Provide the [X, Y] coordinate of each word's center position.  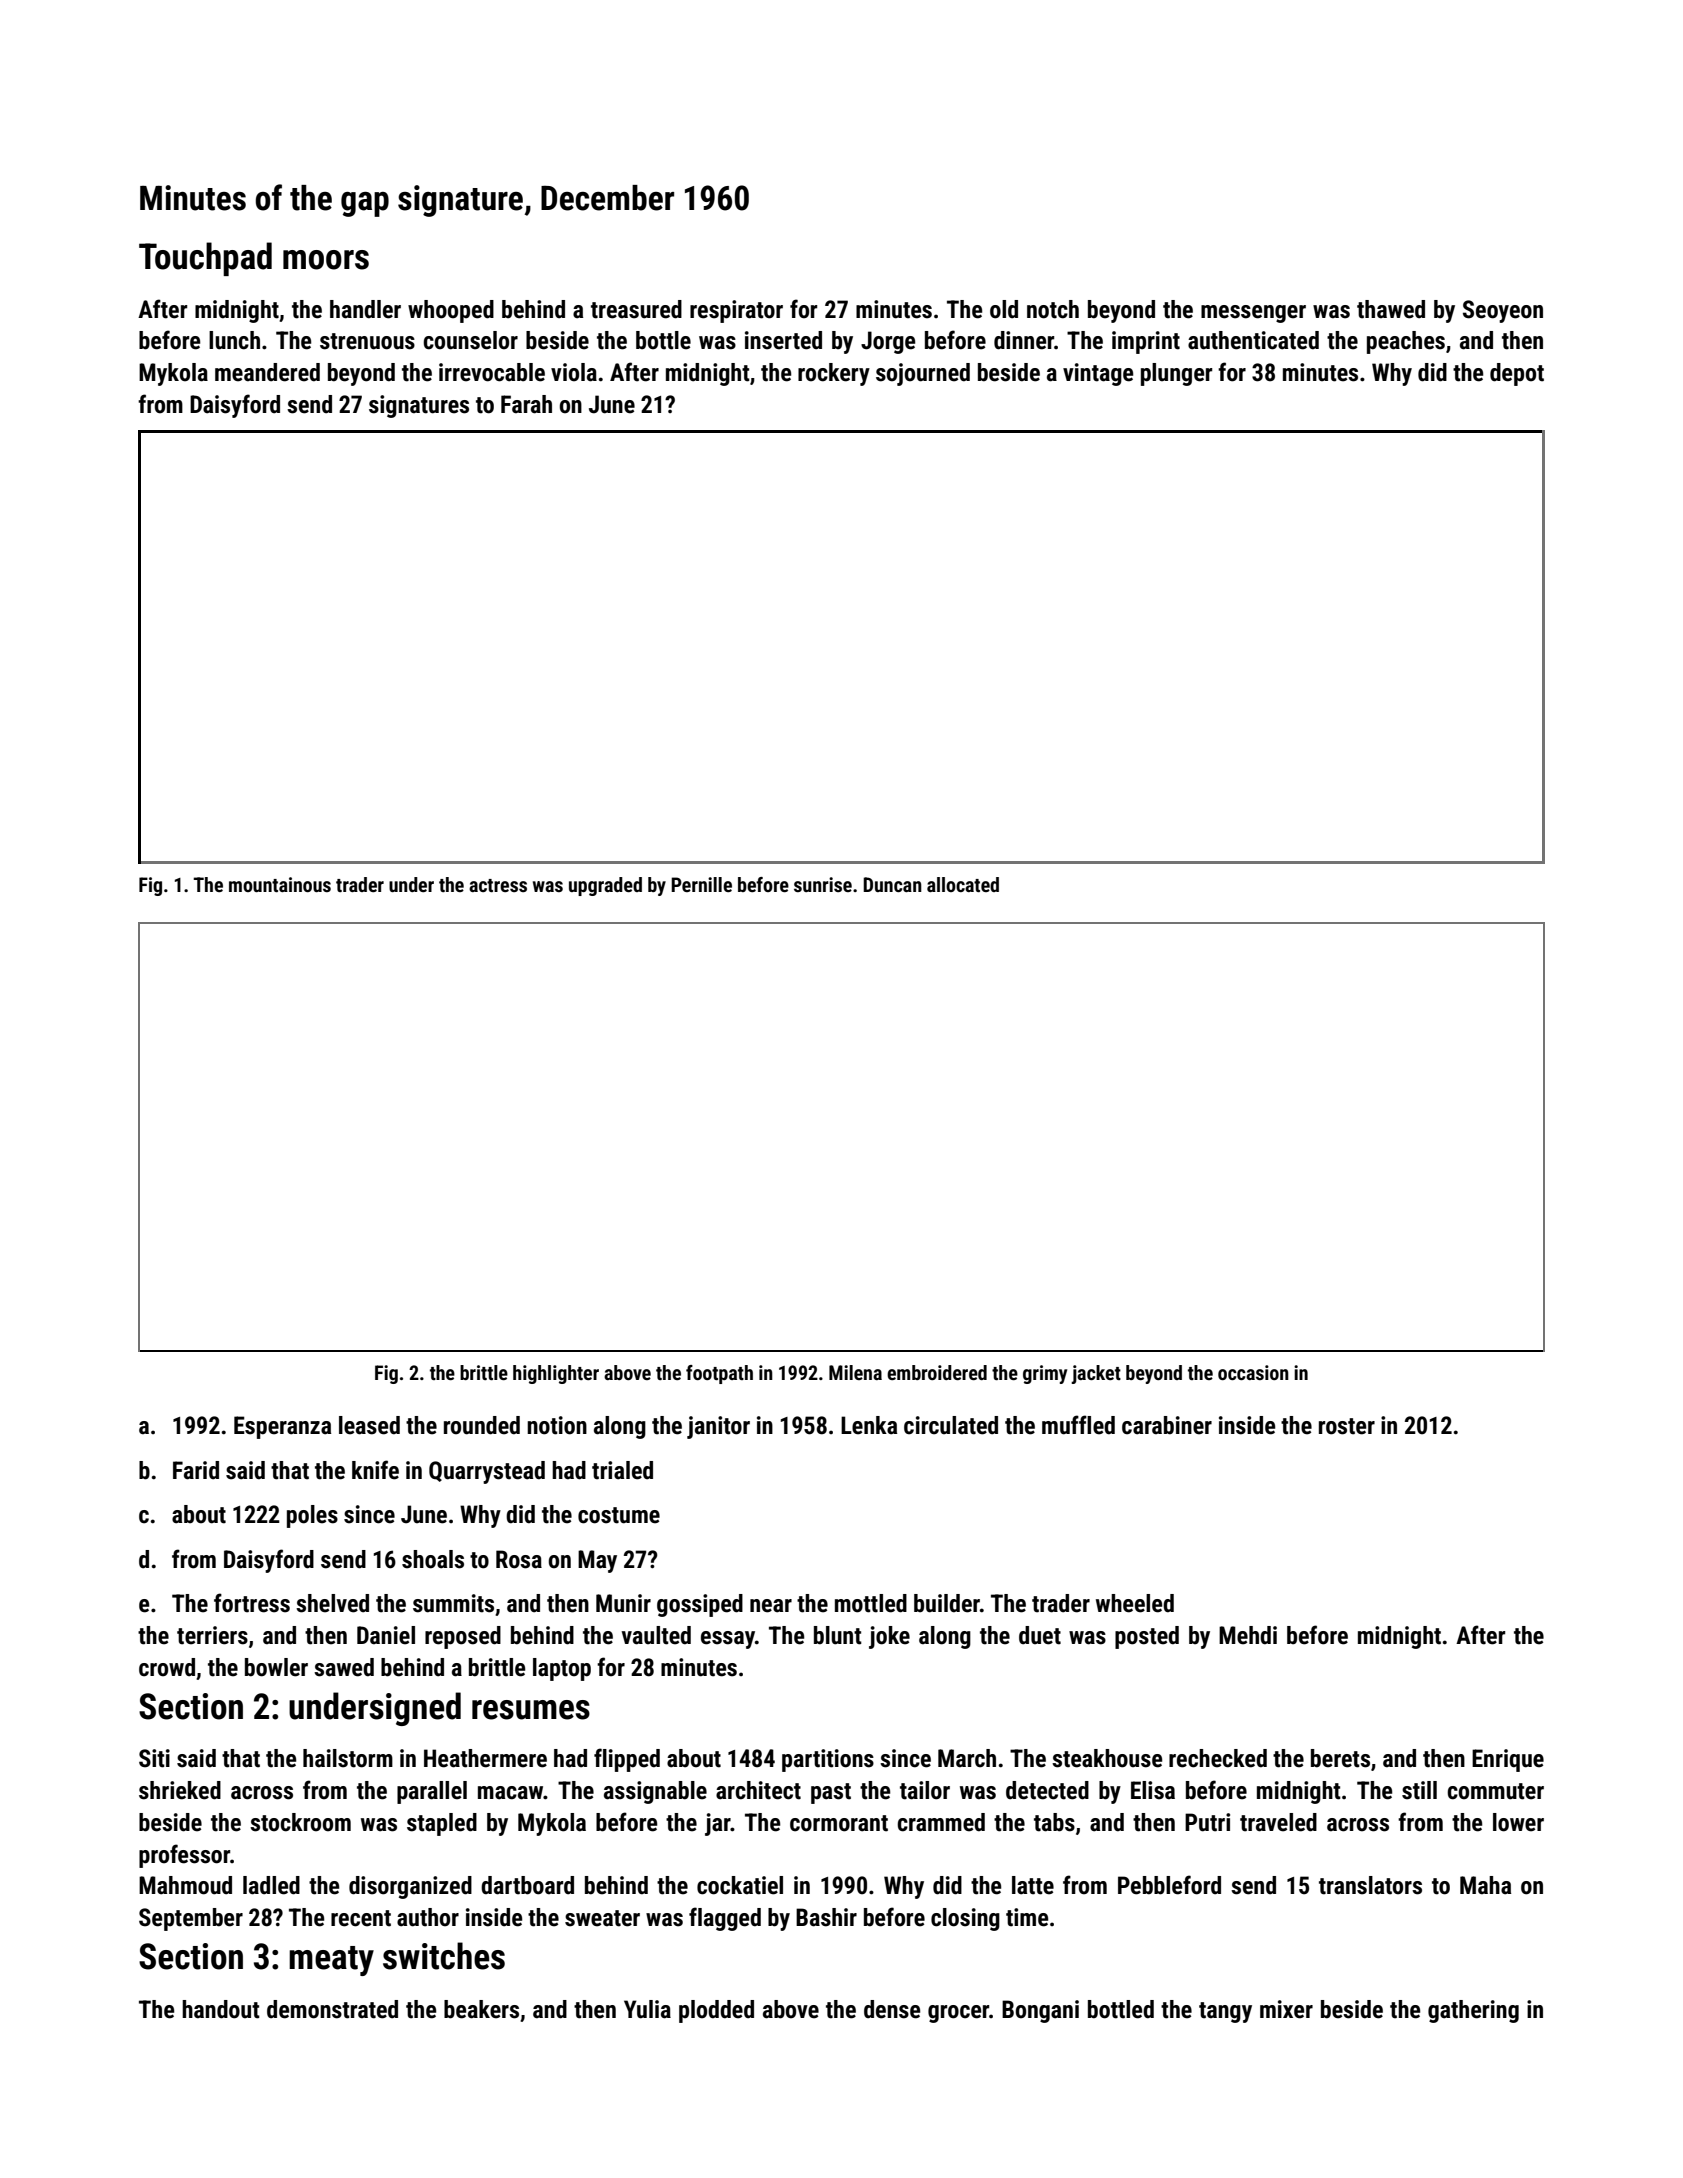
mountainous [280, 884]
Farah [526, 404]
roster [1347, 1426]
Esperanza [282, 1427]
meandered [267, 372]
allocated [963, 884]
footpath [719, 1374]
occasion [1253, 1372]
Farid [196, 1470]
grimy [1045, 1374]
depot [1517, 374]
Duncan [892, 884]
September [191, 1919]
